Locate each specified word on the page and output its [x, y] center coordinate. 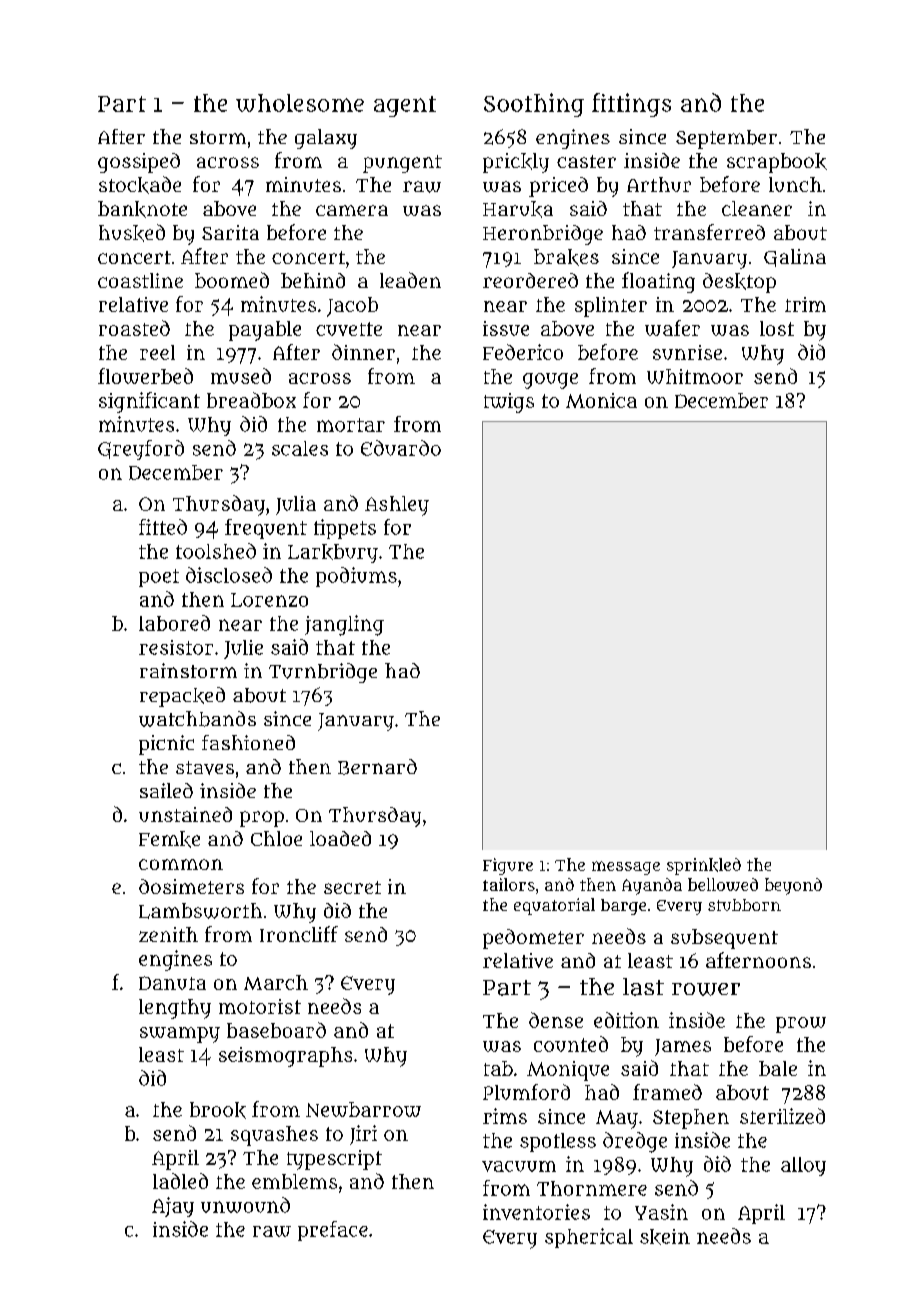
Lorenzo [269, 600]
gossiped [139, 163]
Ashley [397, 506]
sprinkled [704, 866]
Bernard [377, 767]
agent [405, 106]
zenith [168, 934]
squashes [274, 1136]
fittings [631, 105]
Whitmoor [695, 376]
